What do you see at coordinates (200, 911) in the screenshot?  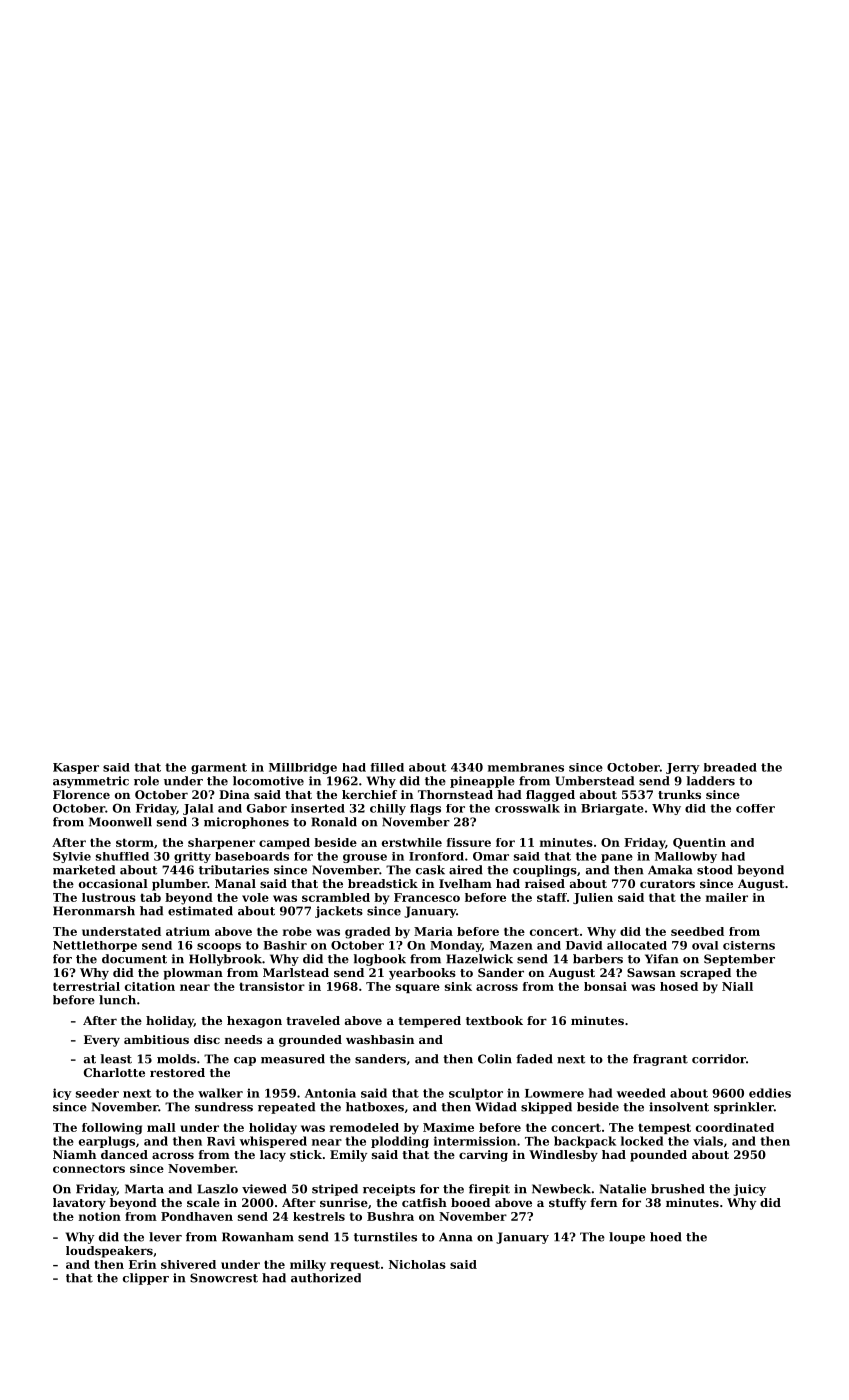 I see `estimated` at bounding box center [200, 911].
